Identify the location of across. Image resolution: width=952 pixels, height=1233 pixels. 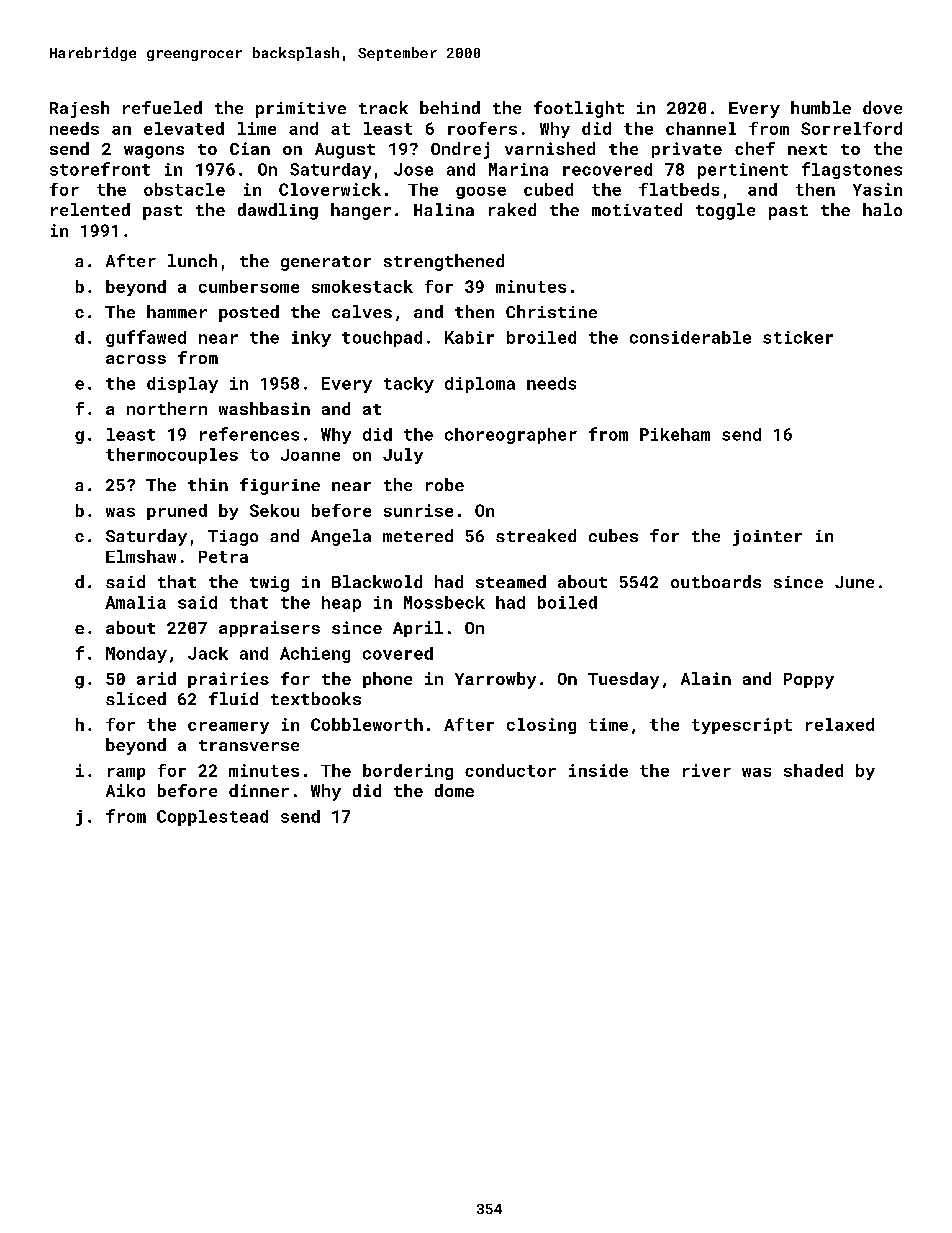
(136, 359).
